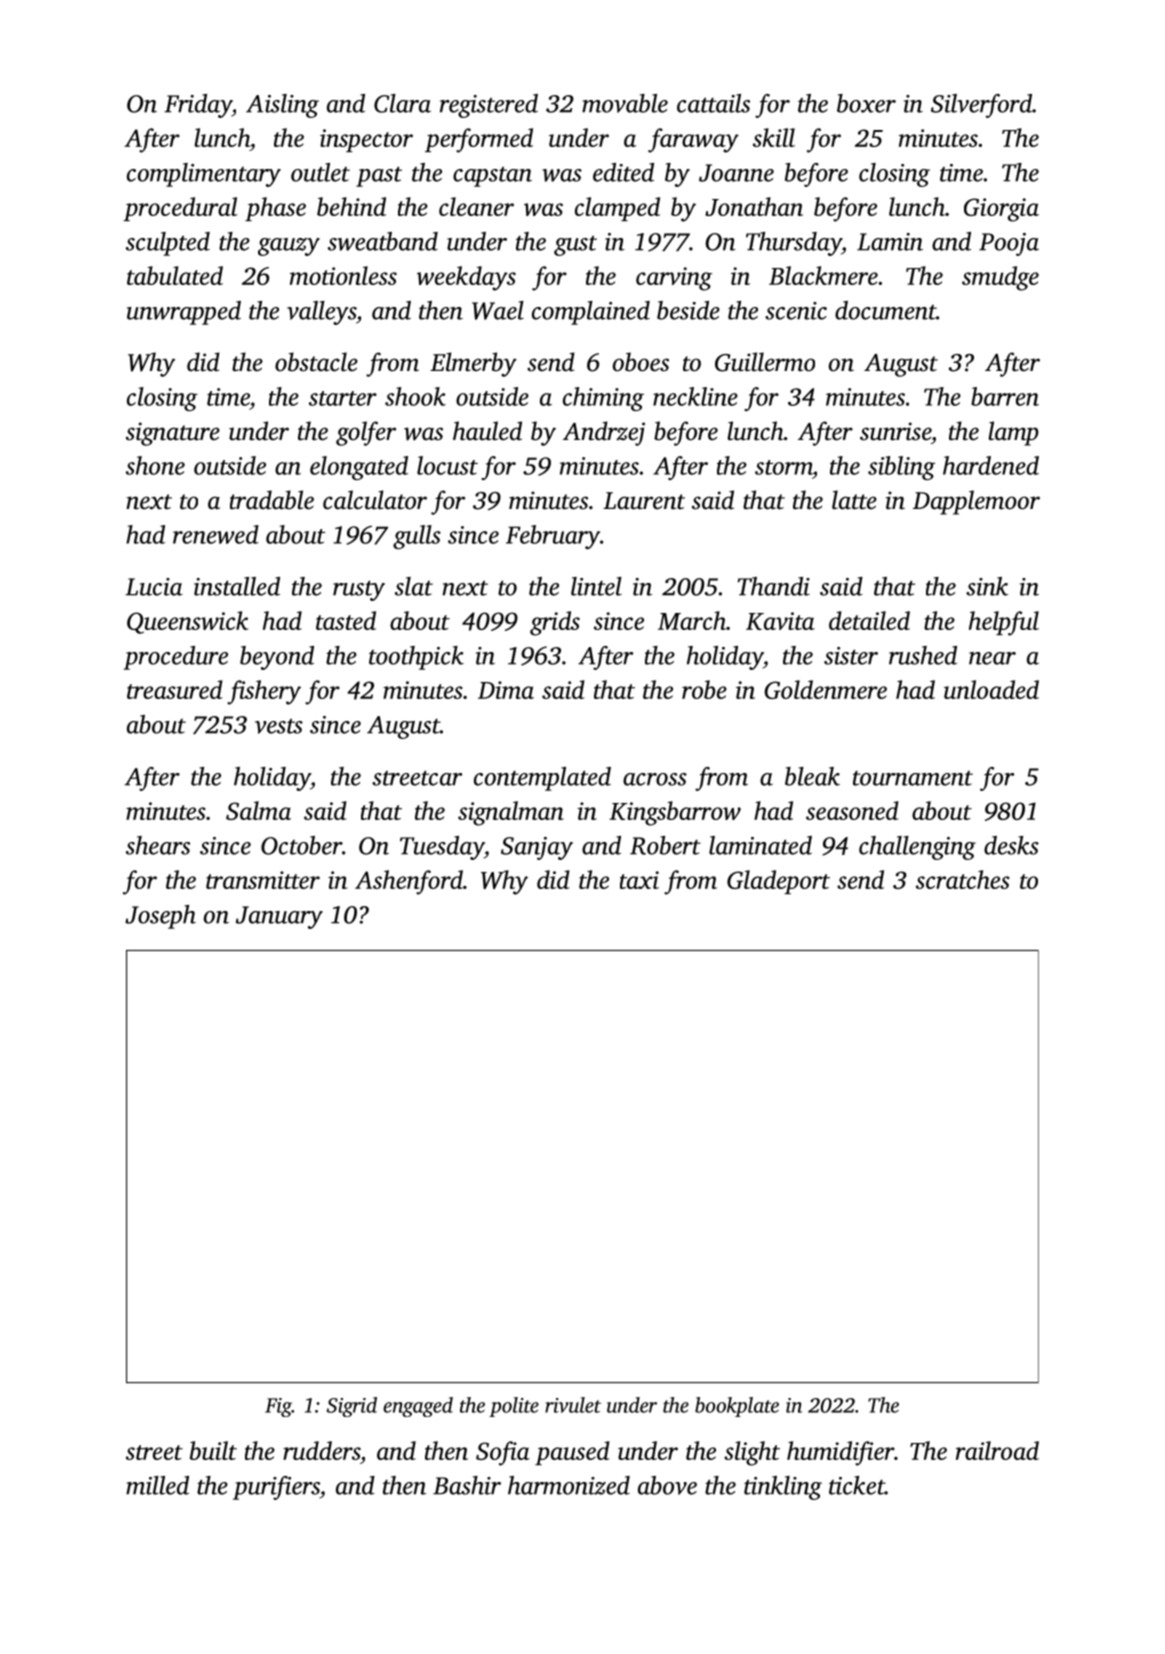 The image size is (1165, 1654). What do you see at coordinates (778, 882) in the document?
I see `Gladeport` at bounding box center [778, 882].
